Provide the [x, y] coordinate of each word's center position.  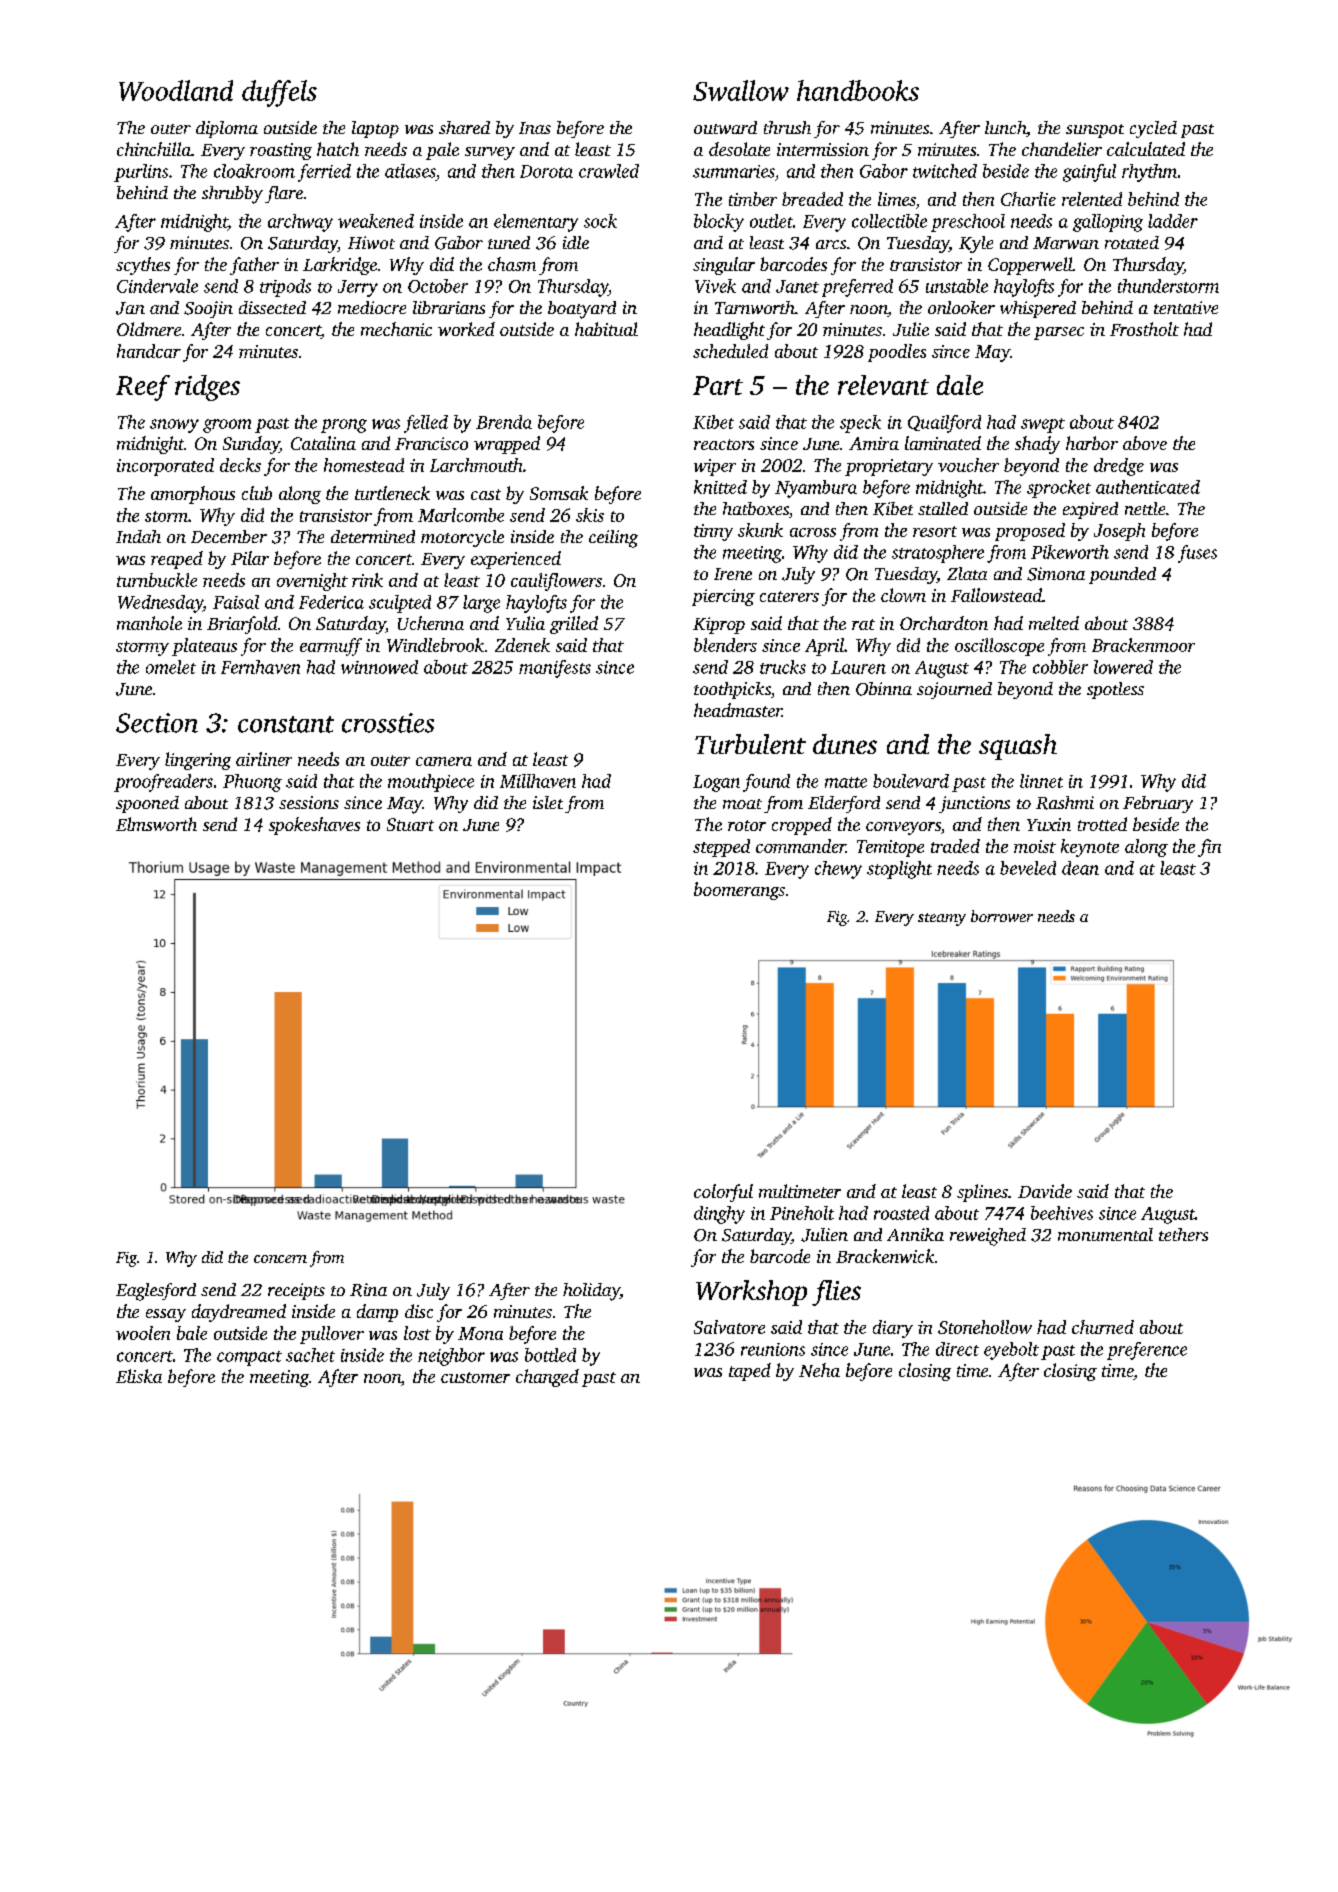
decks [240, 465]
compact [249, 1358]
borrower [1002, 916]
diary [893, 1329]
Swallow [741, 90]
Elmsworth [156, 824]
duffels [279, 93]
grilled [574, 625]
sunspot [1095, 131]
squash [1018, 747]
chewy [838, 870]
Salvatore [729, 1327]
